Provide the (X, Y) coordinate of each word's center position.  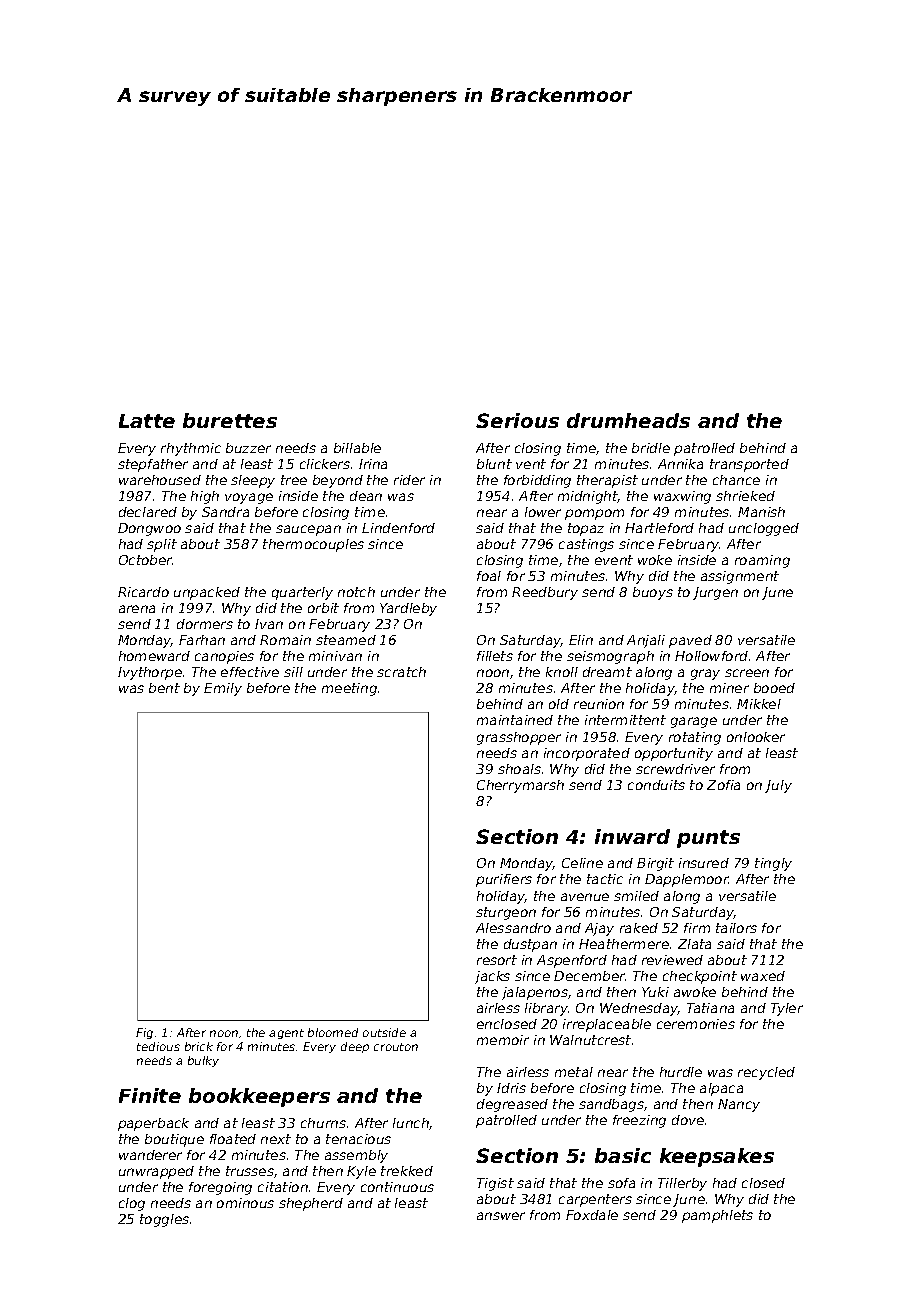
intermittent (625, 720)
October (145, 560)
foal (489, 576)
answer (501, 1216)
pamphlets (717, 1216)
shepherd (311, 1204)
